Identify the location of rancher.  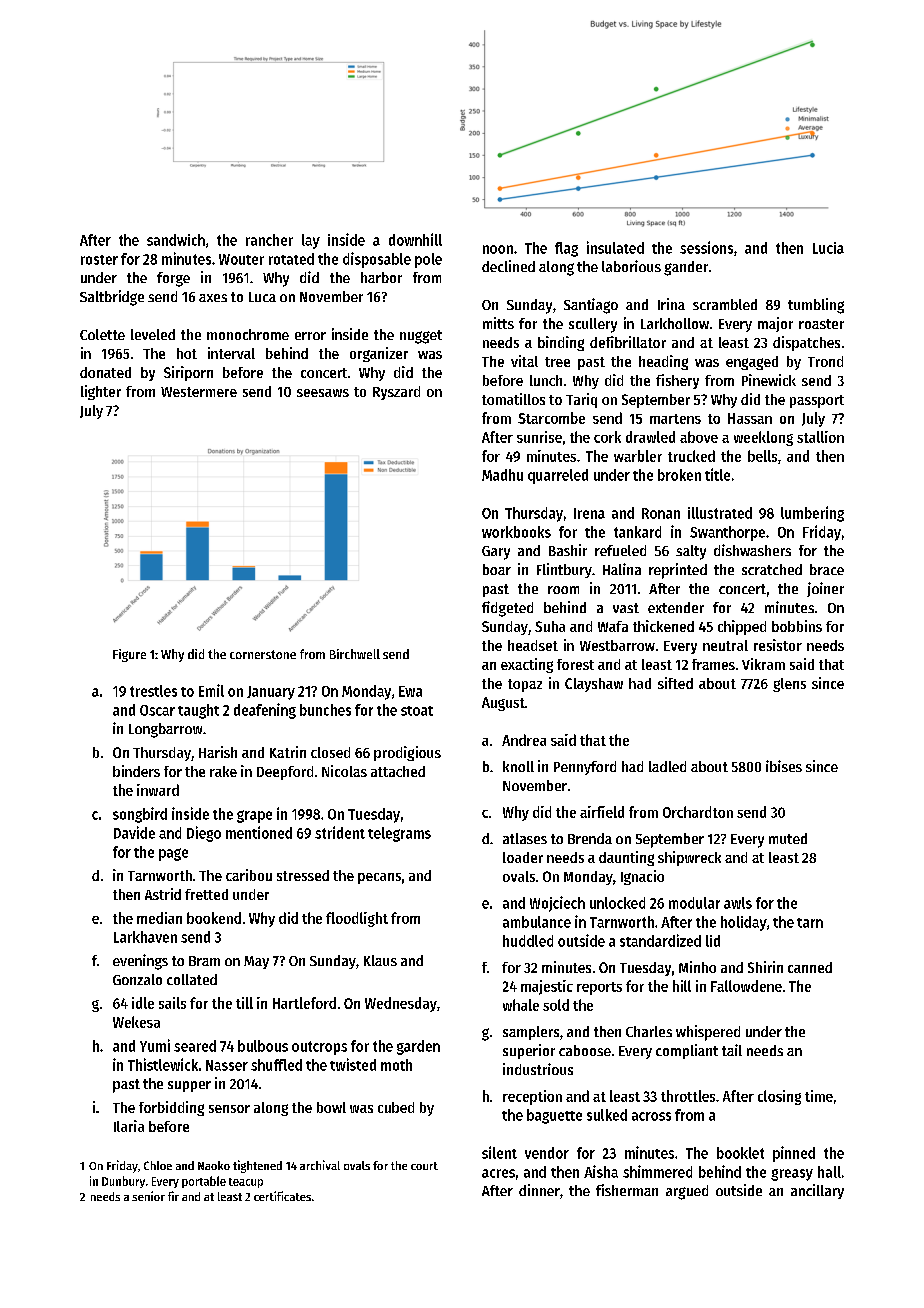
(269, 240).
